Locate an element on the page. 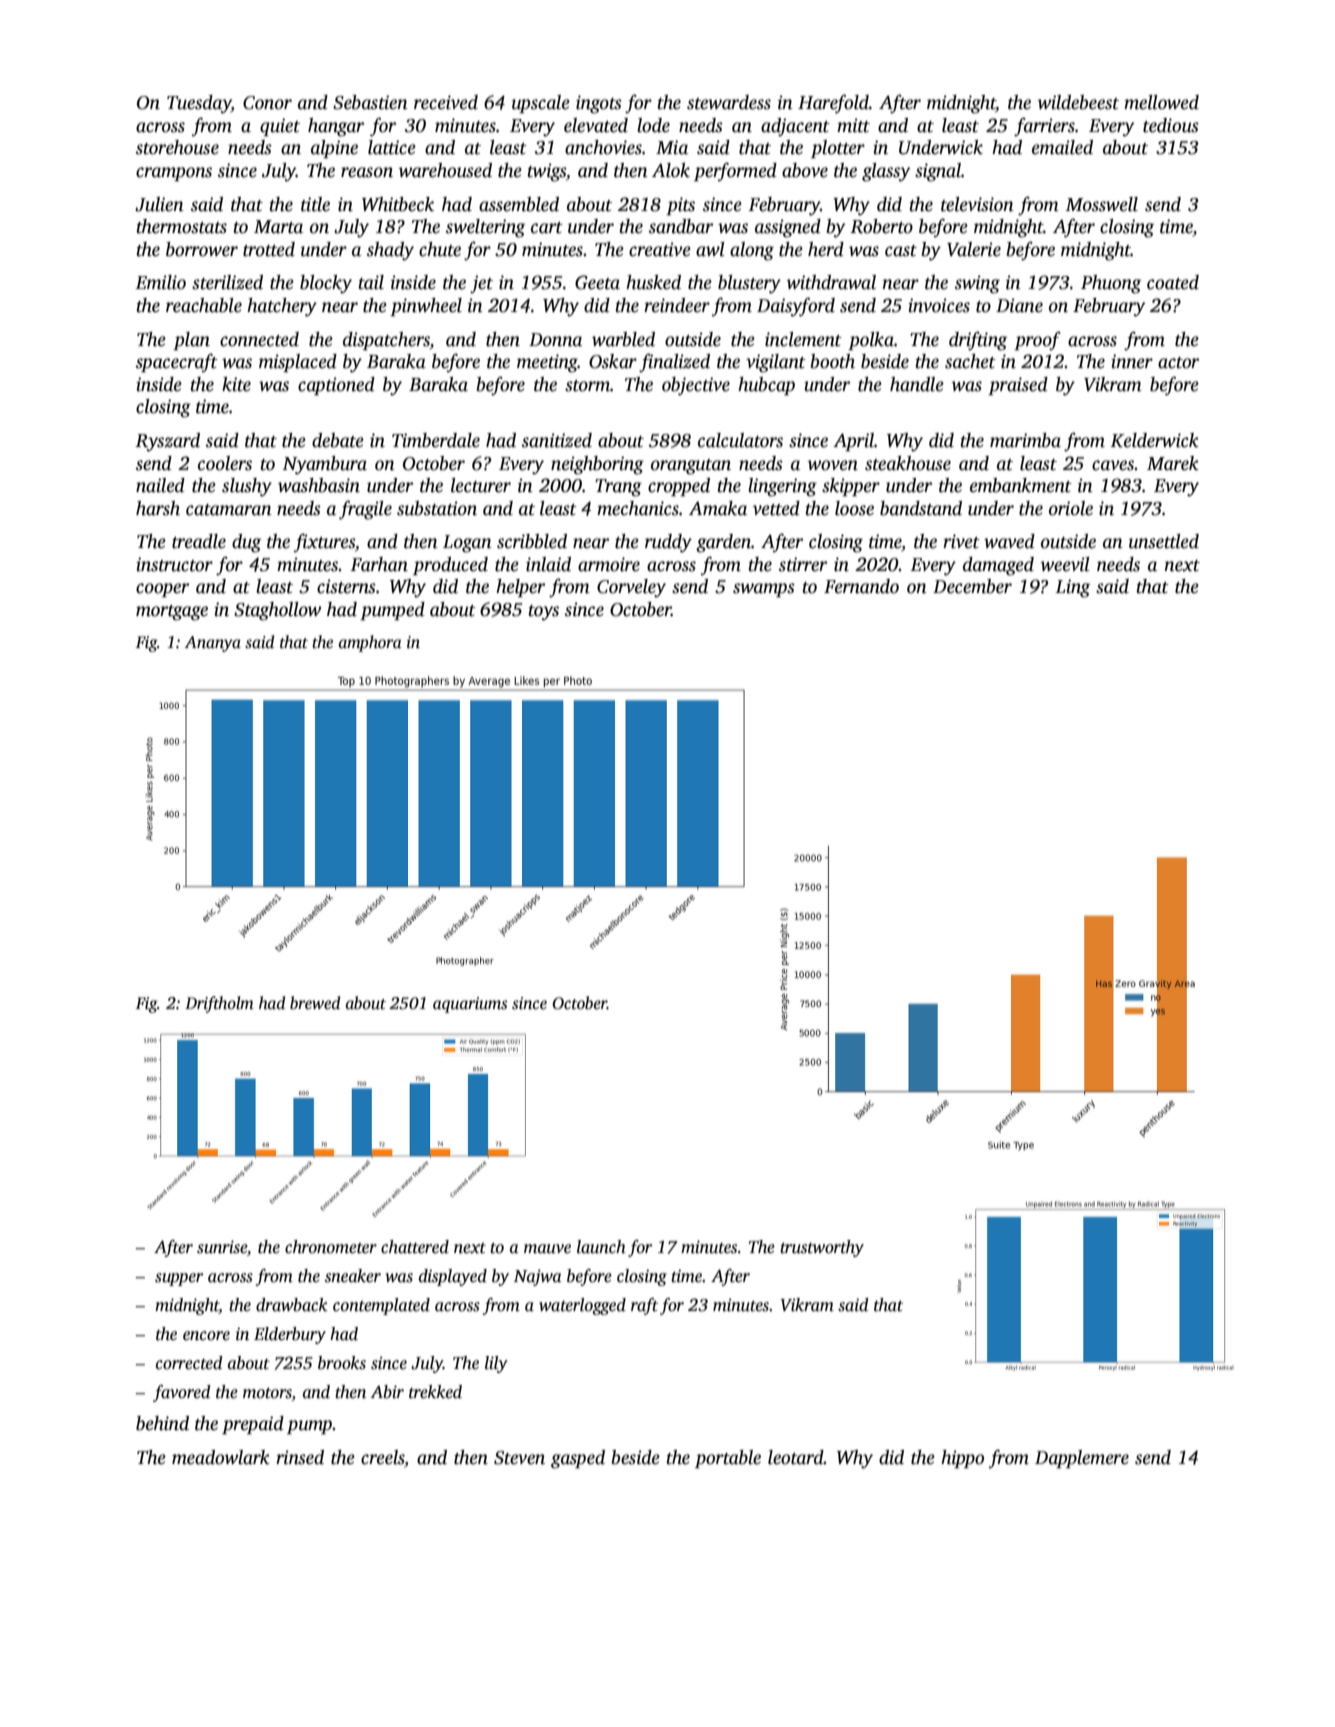 The width and height of the image is (1335, 1727). trustworthy is located at coordinates (822, 1248).
